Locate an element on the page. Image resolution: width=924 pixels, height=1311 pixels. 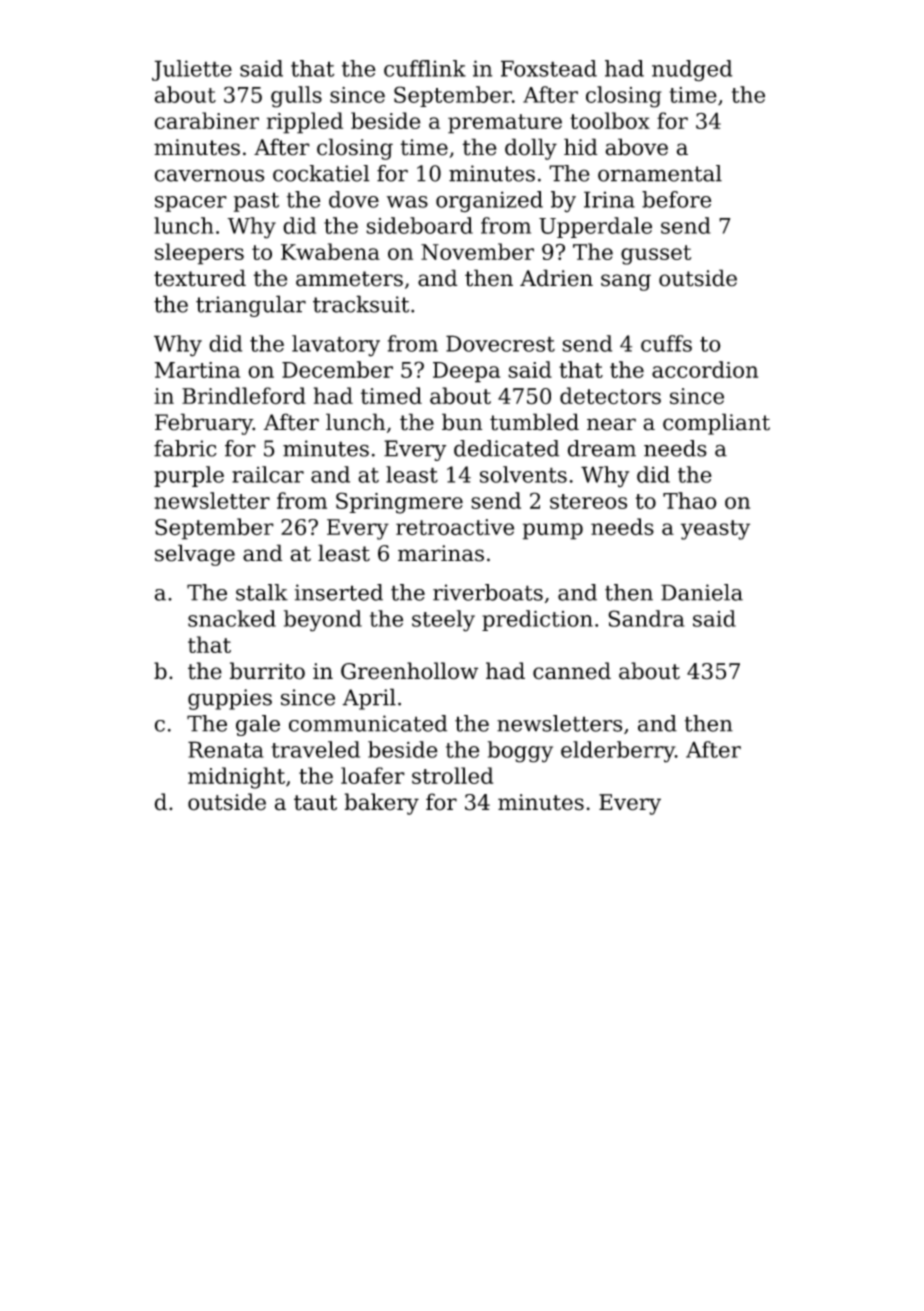
Foxstead is located at coordinates (549, 68).
